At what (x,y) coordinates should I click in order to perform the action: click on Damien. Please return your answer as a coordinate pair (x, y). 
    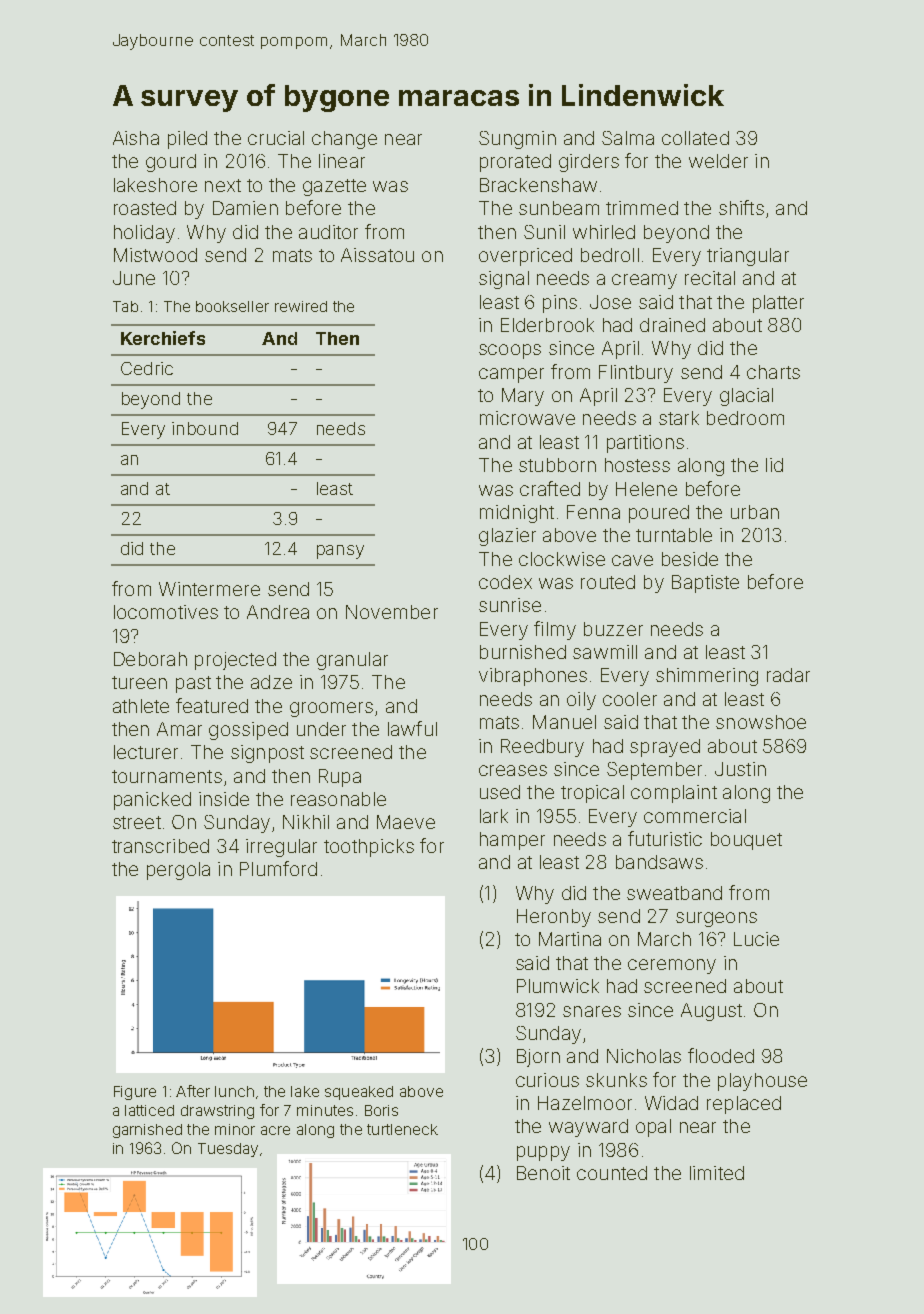
    Looking at the image, I should click on (245, 208).
